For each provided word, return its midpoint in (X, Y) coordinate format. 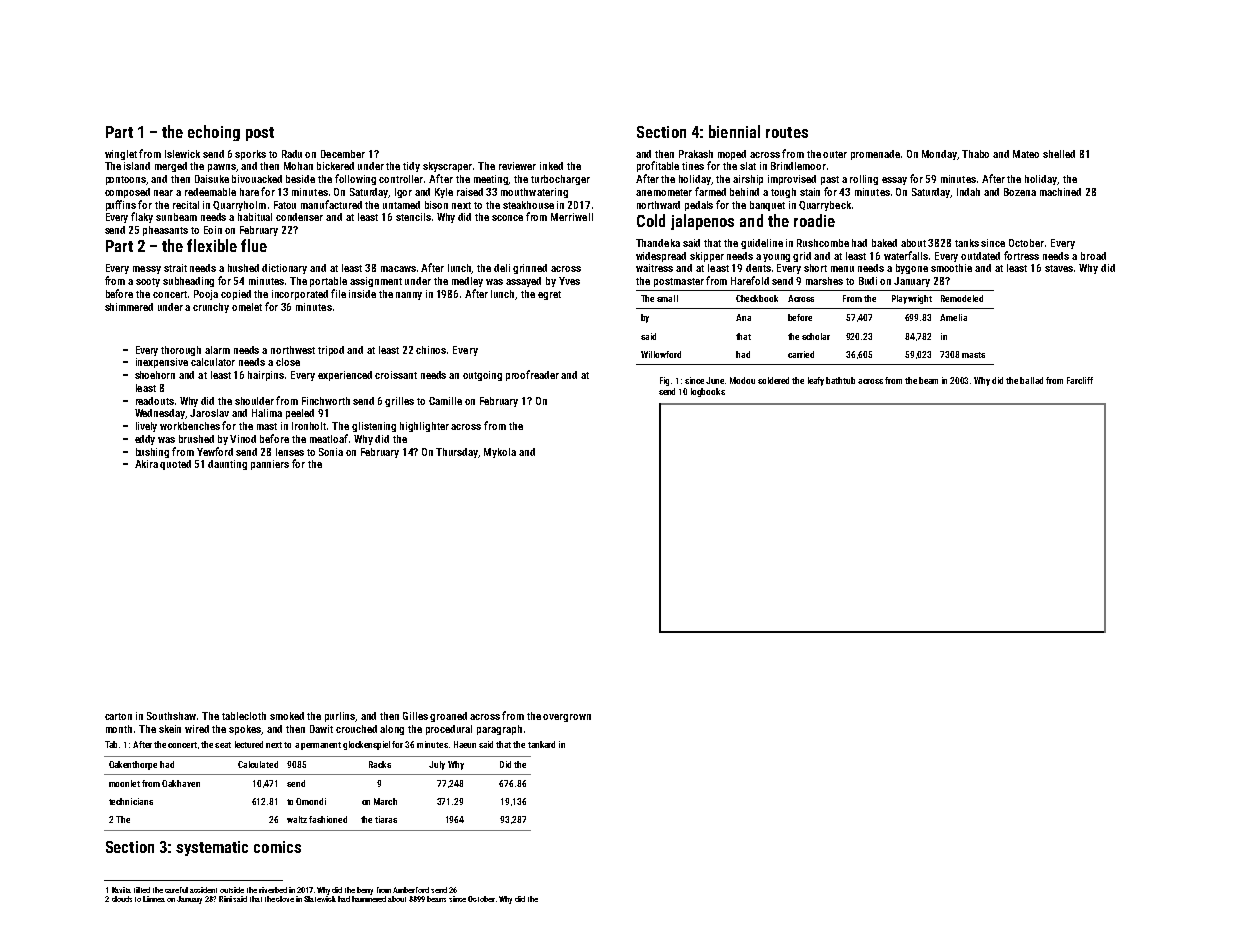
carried (801, 354)
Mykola (500, 453)
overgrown (567, 718)
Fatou (285, 205)
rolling (864, 180)
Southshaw (171, 716)
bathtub (841, 380)
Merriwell (572, 217)
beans (436, 899)
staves (1059, 268)
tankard (541, 744)
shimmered (129, 307)
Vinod (243, 439)
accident (203, 890)
